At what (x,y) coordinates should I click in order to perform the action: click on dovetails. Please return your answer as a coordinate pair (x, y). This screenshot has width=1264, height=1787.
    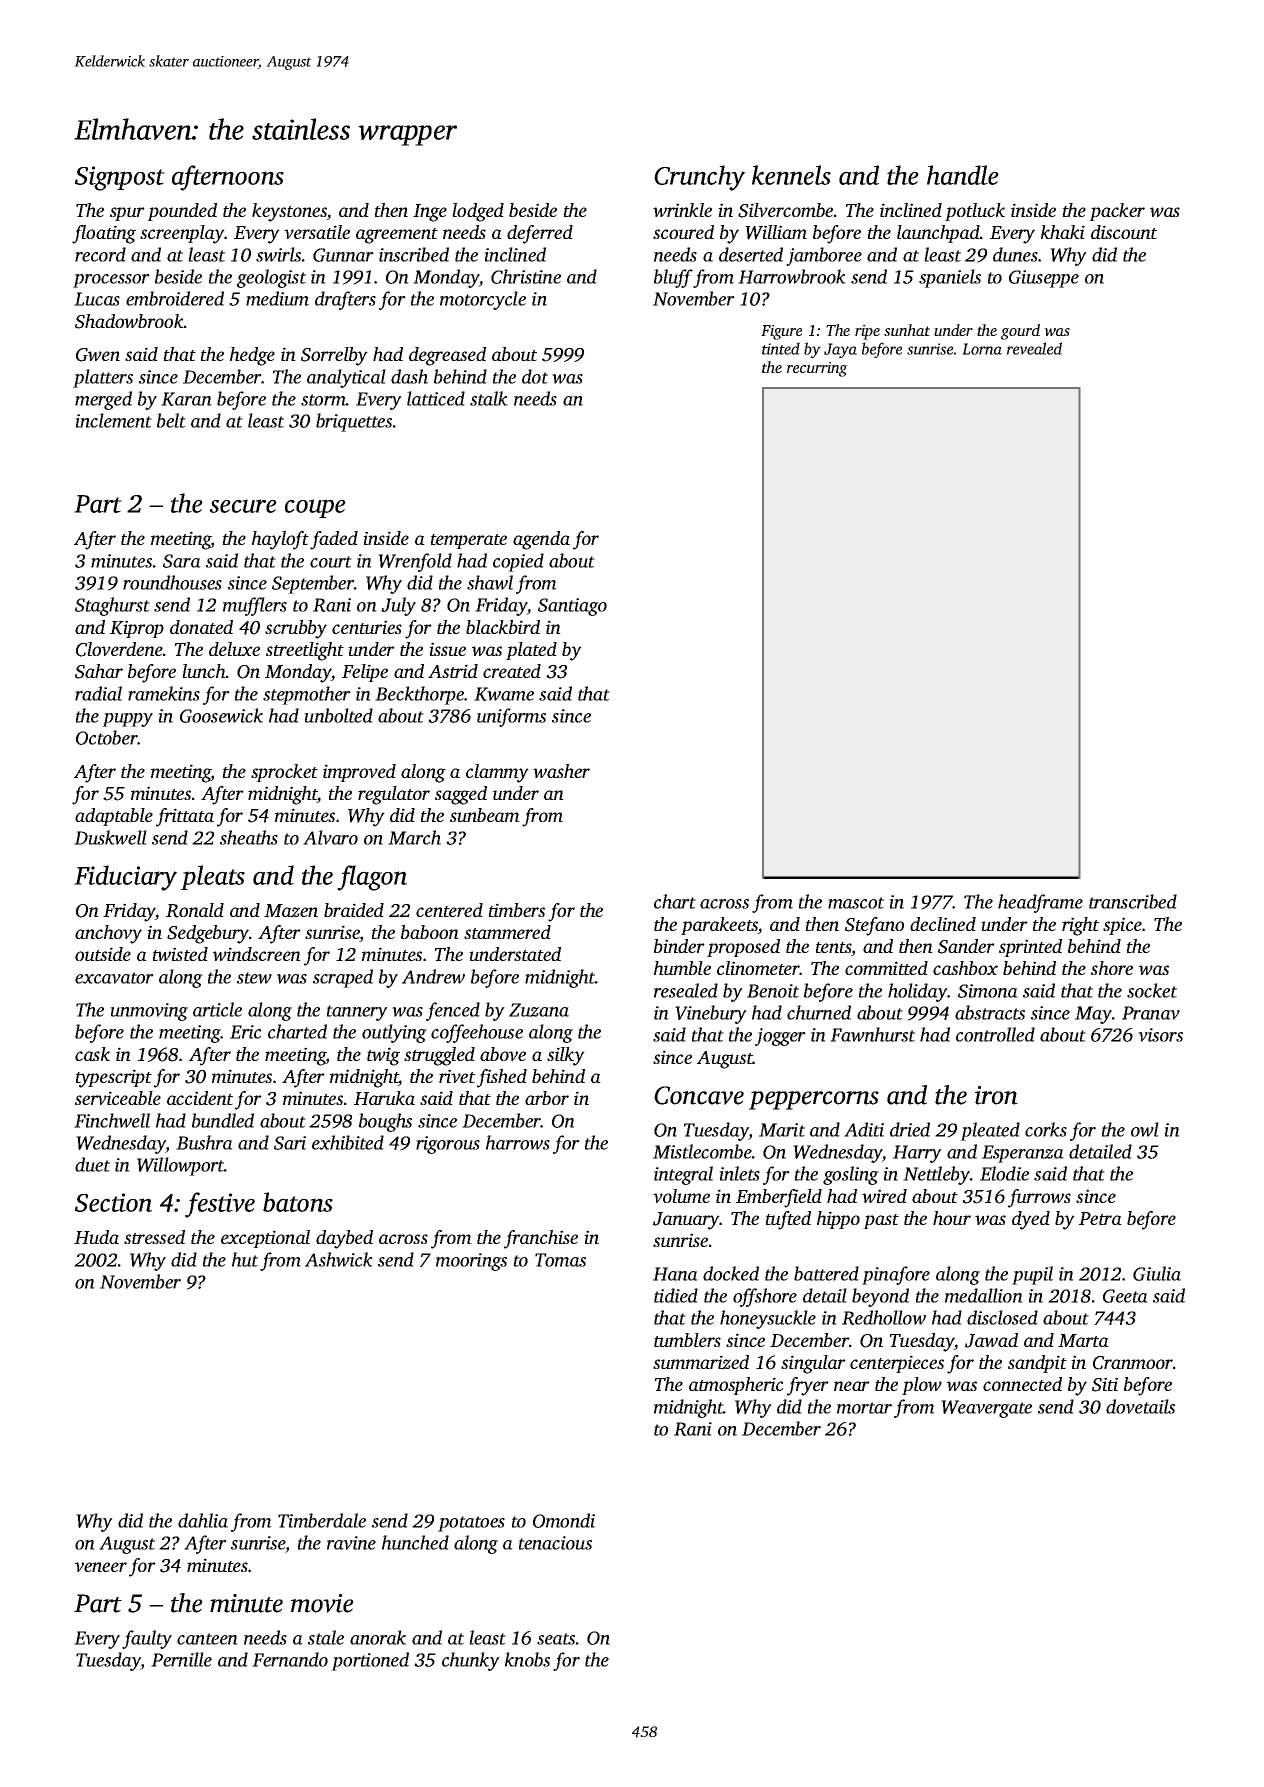
    Looking at the image, I should click on (1140, 1406).
